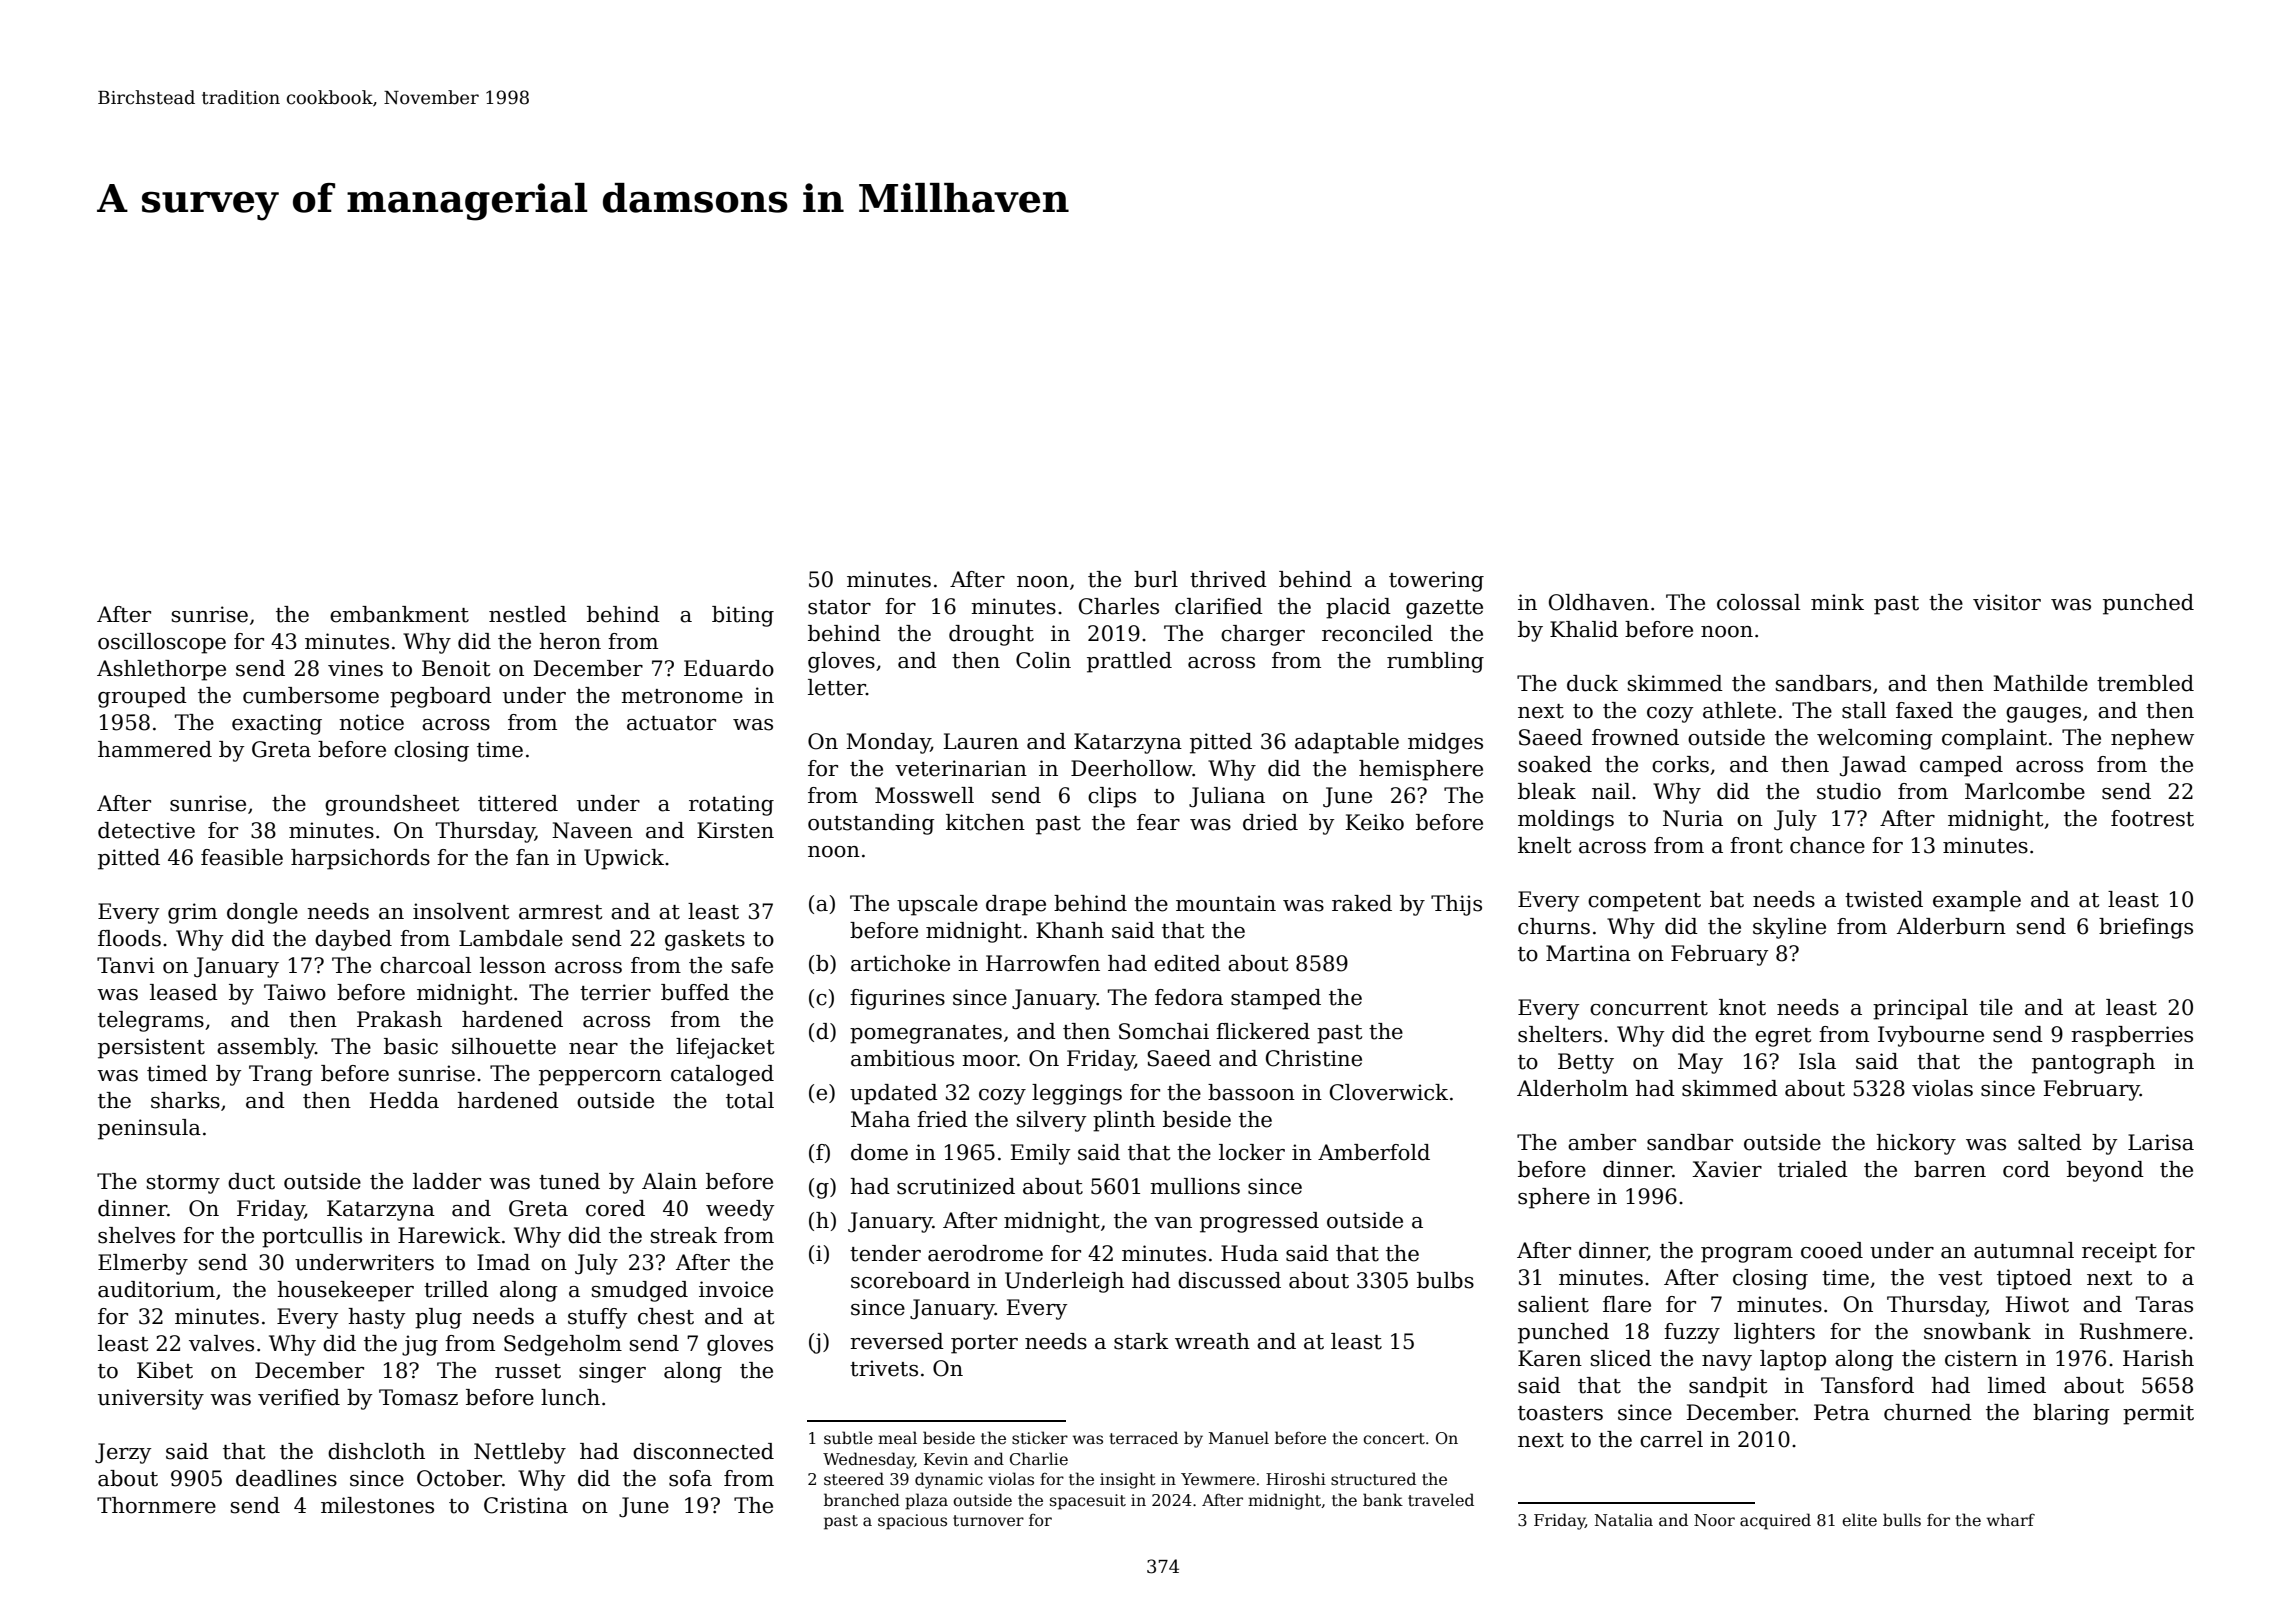 The image size is (2292, 1620). I want to click on visitor, so click(2007, 602).
